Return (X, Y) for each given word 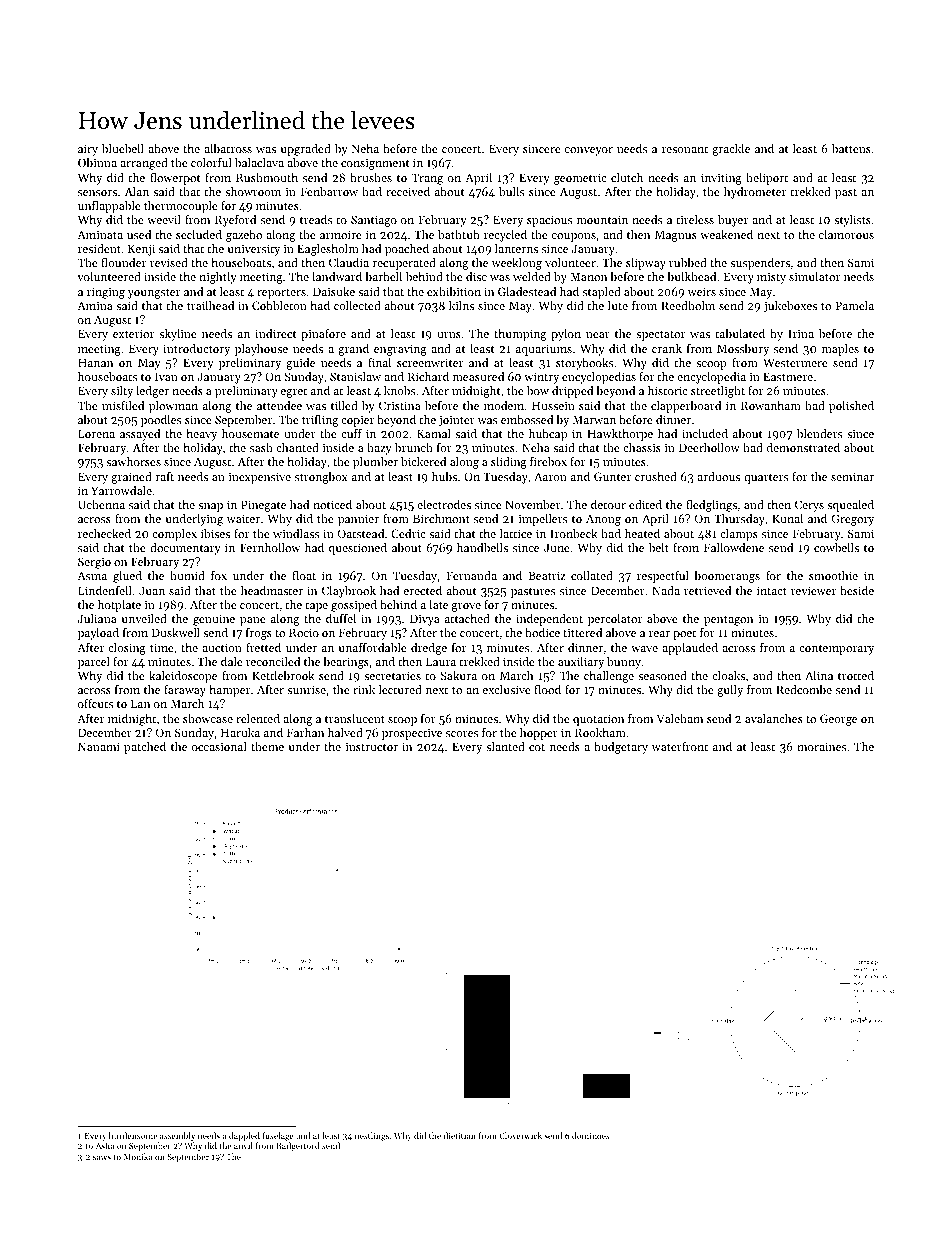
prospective (412, 734)
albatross (228, 148)
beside (857, 590)
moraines (821, 746)
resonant (685, 149)
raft (165, 476)
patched (145, 748)
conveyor (589, 151)
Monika (138, 1156)
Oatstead (361, 533)
